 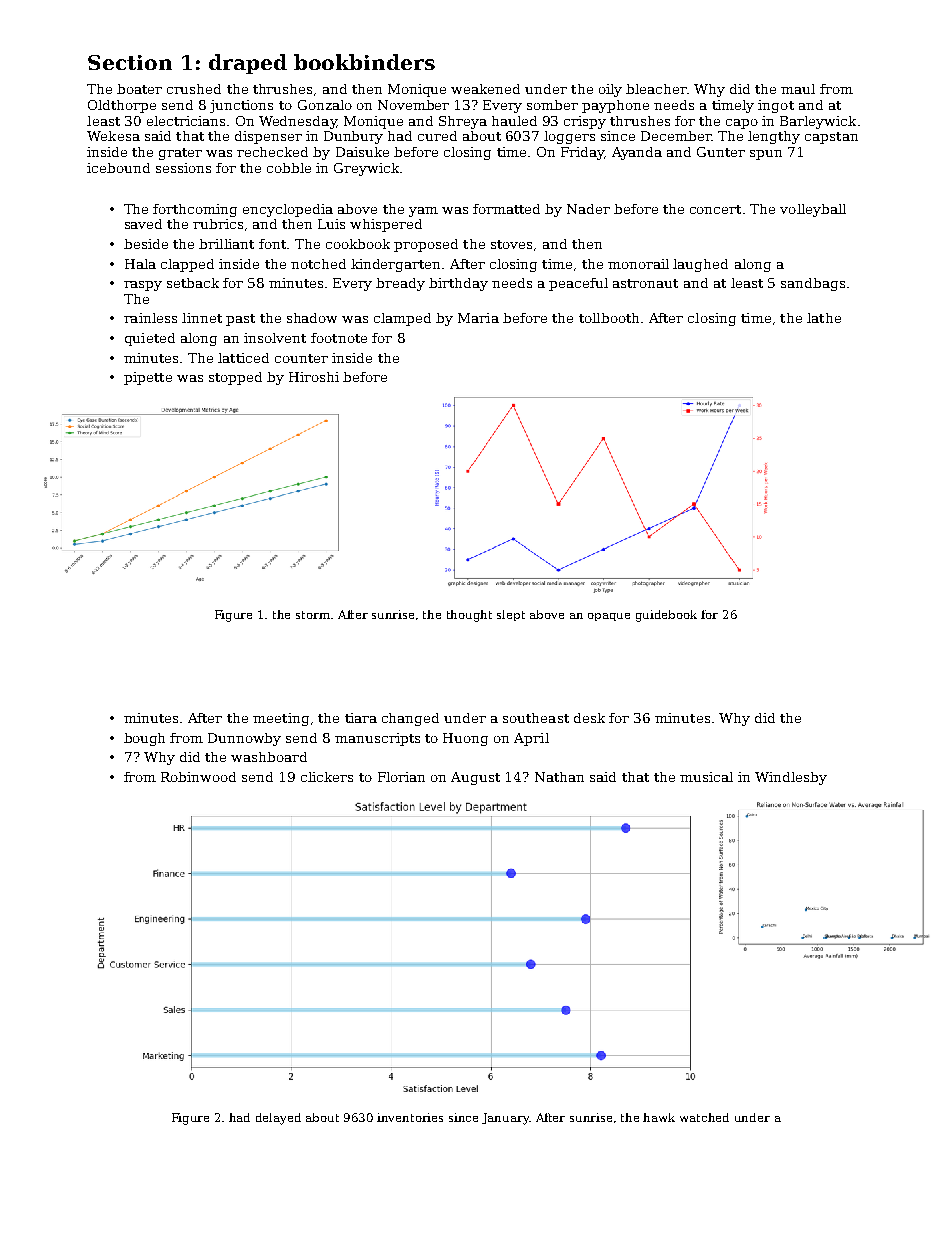 What do you see at coordinates (240, 320) in the document?
I see `past` at bounding box center [240, 320].
